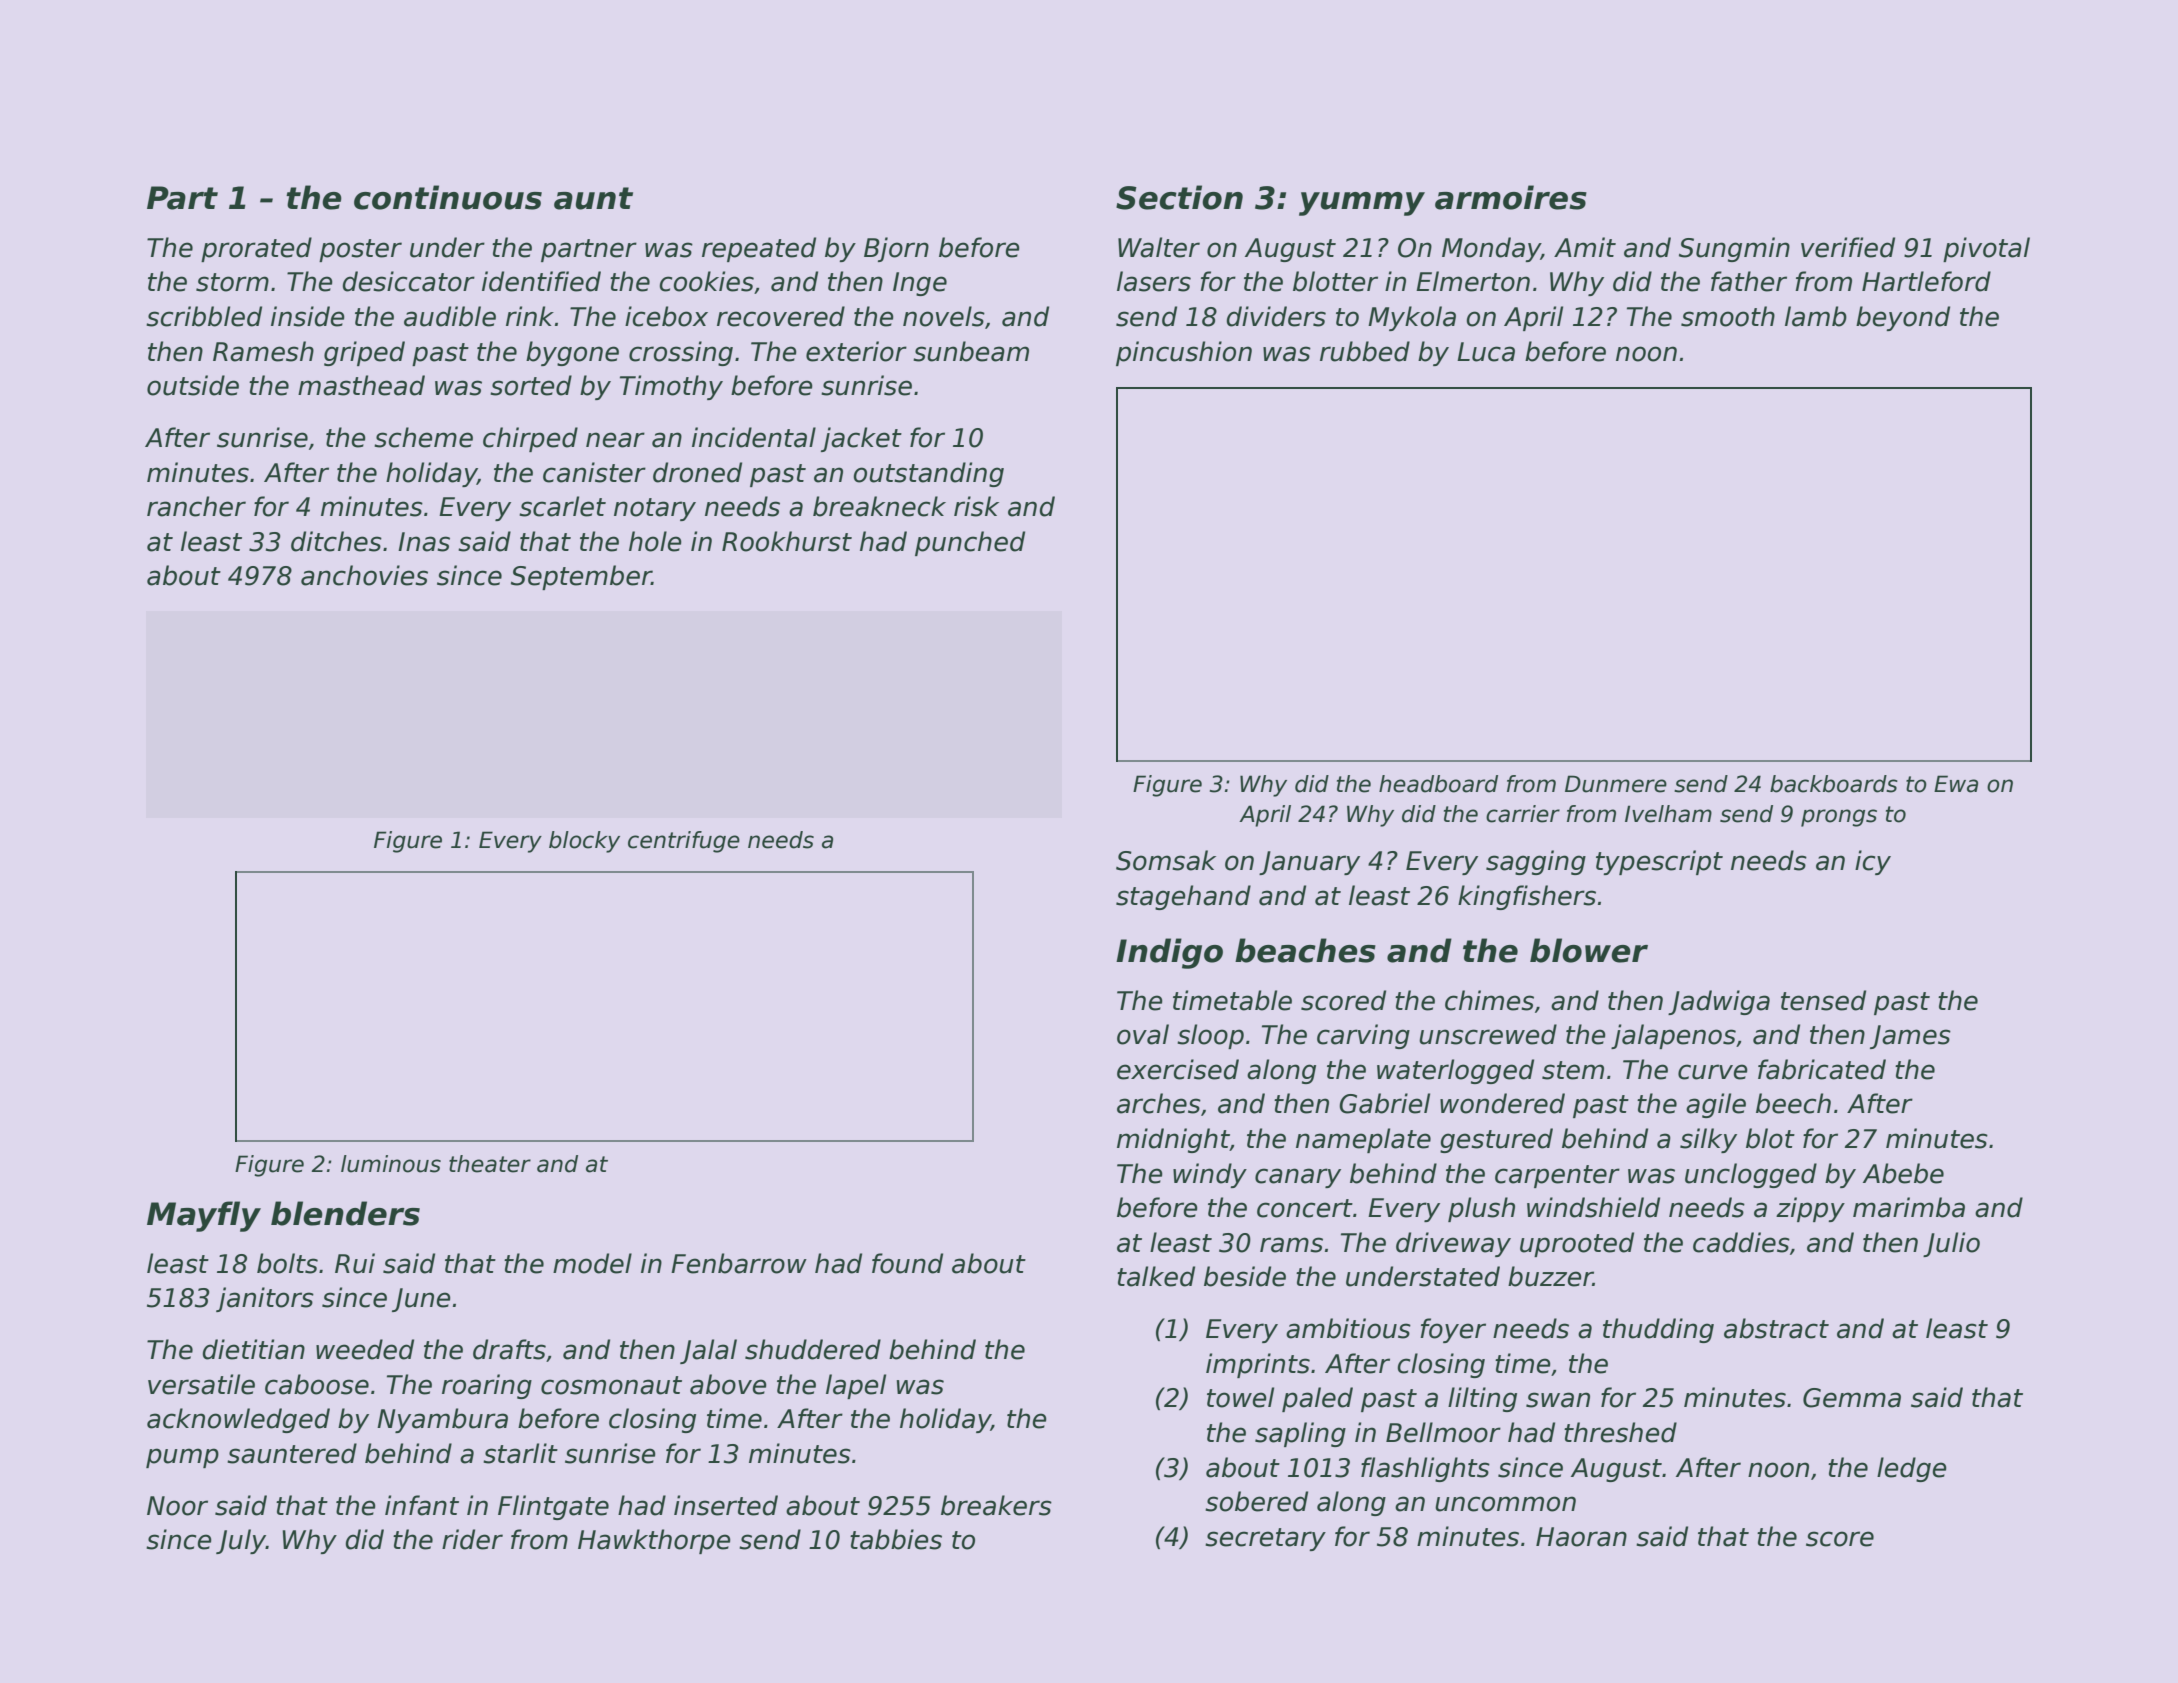  I want to click on pincushion, so click(1184, 353).
